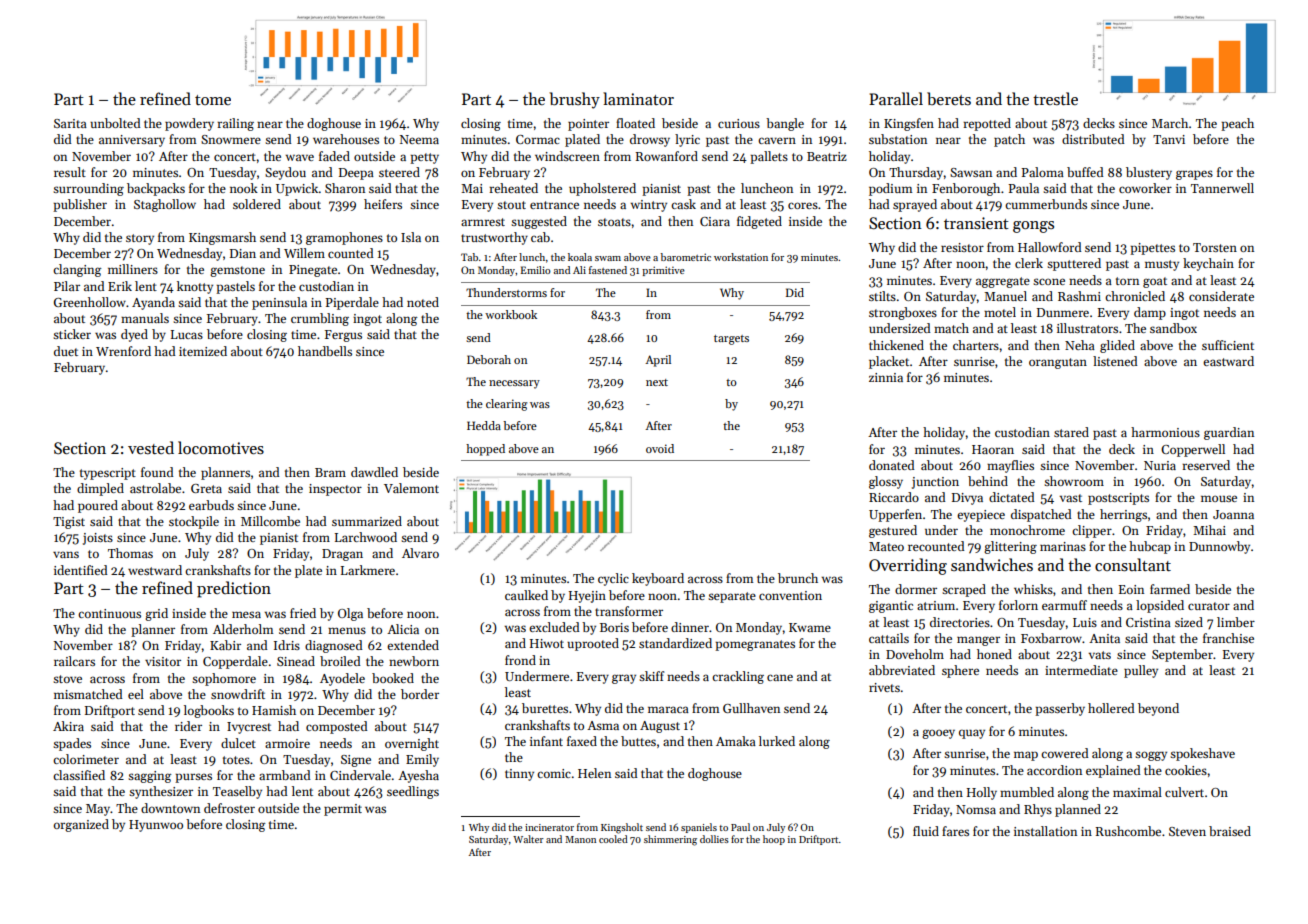  What do you see at coordinates (896, 98) in the screenshot?
I see `Parallel` at bounding box center [896, 98].
